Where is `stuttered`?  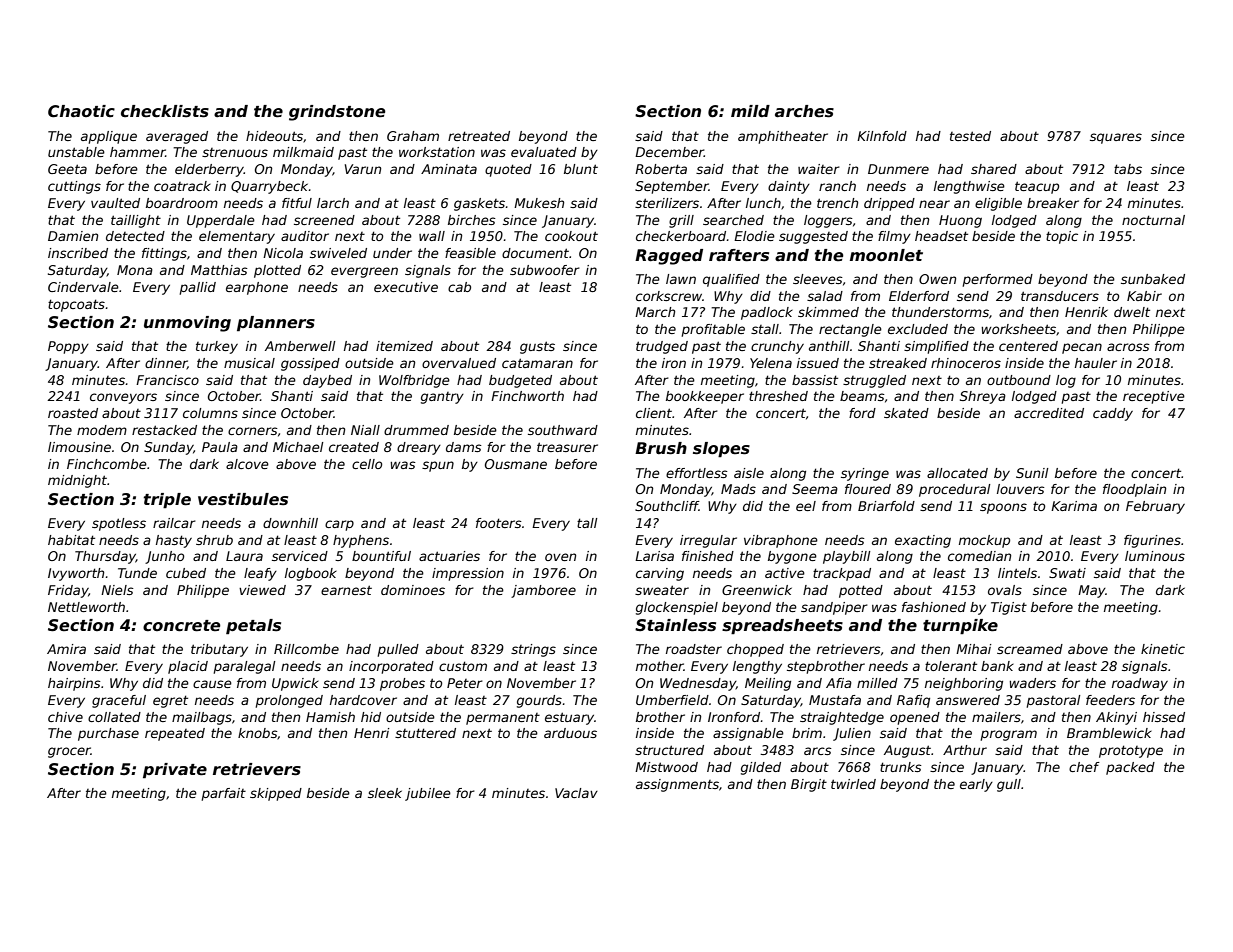
stuttered is located at coordinates (425, 733).
